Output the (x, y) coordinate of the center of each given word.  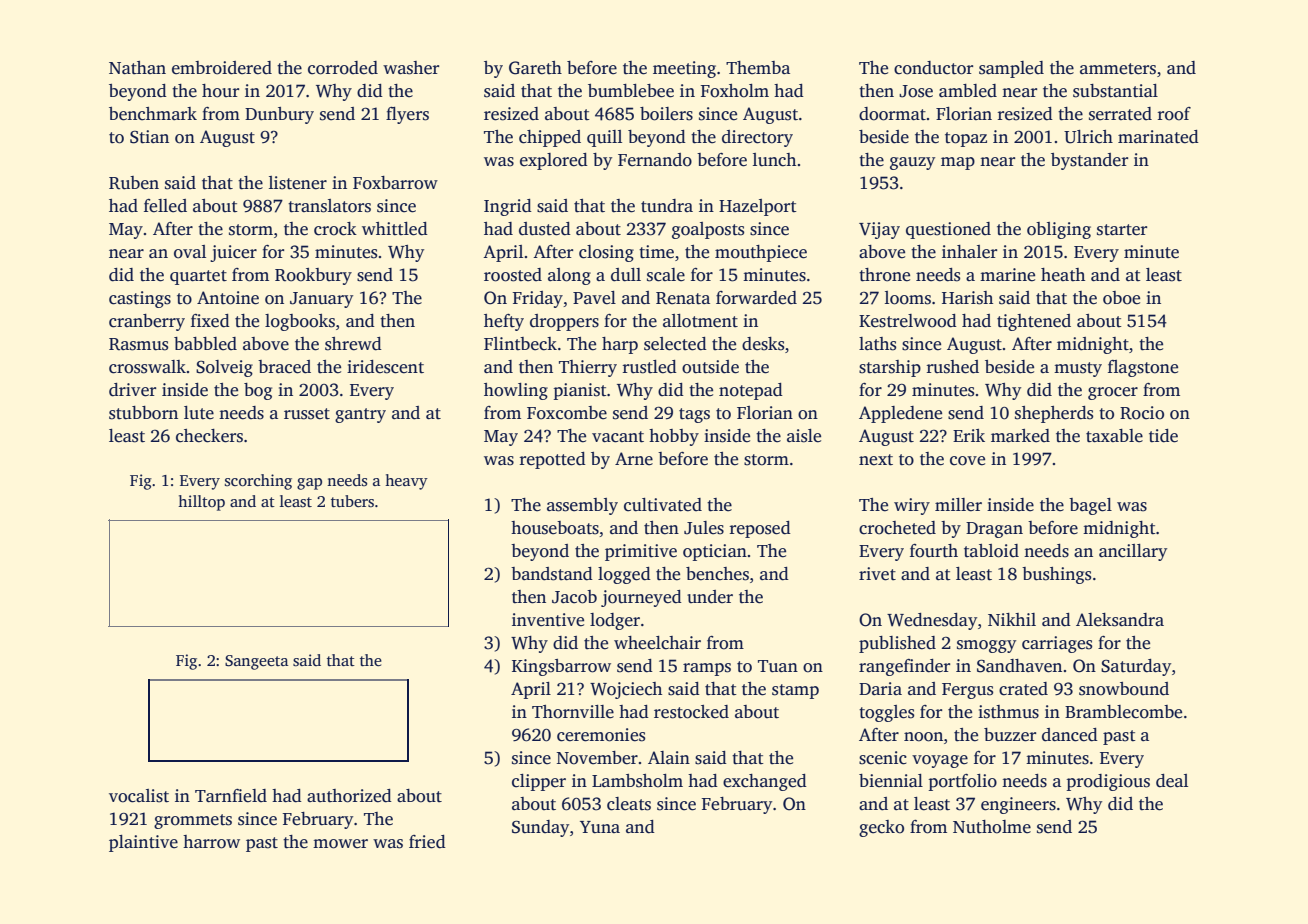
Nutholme (992, 827)
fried (427, 842)
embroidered (222, 68)
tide (1163, 436)
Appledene (900, 414)
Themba (758, 68)
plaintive (143, 843)
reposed (760, 529)
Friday (537, 299)
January (321, 300)
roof (1174, 114)
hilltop (201, 503)
